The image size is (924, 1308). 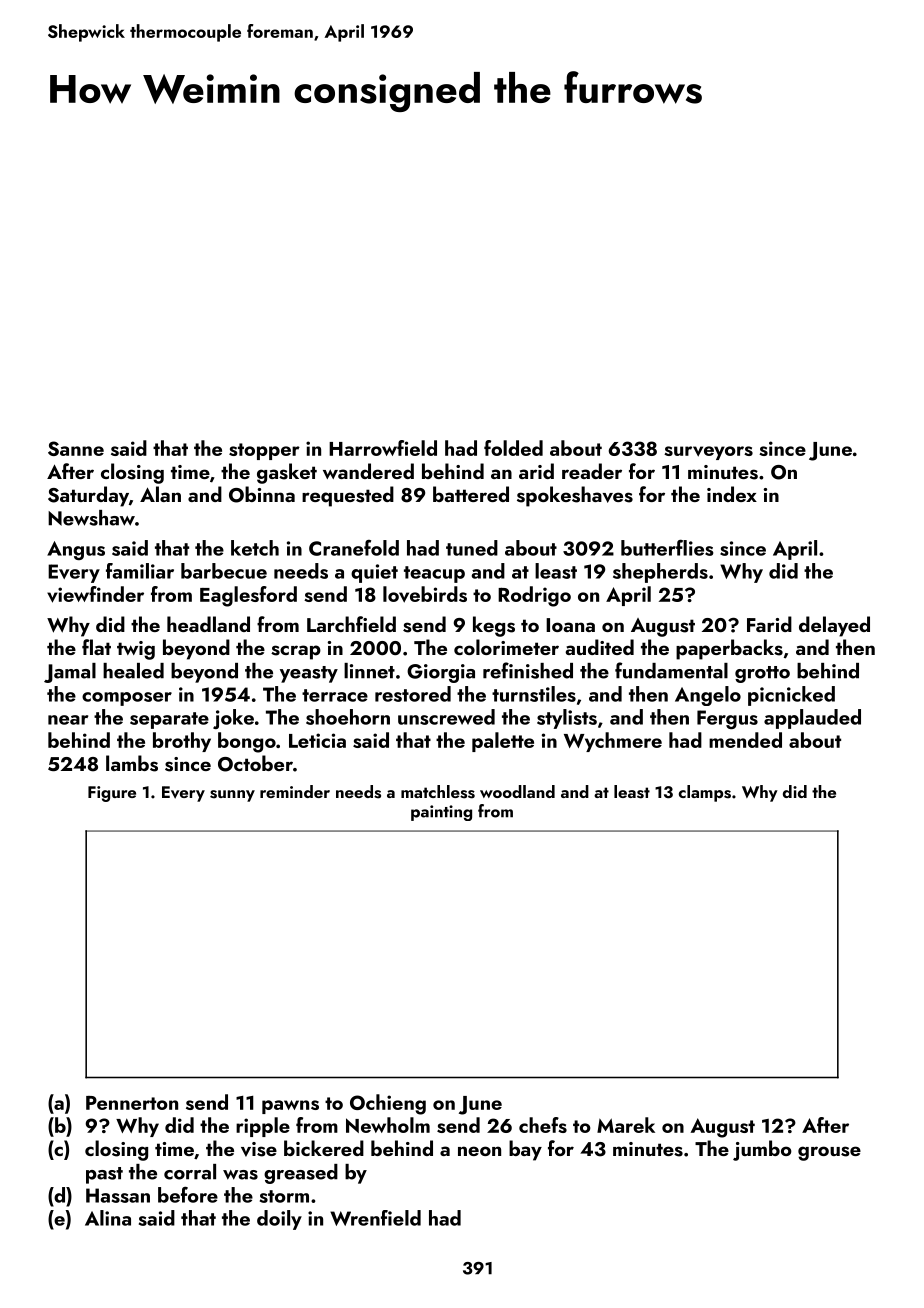 What do you see at coordinates (383, 448) in the screenshot?
I see `Harrowfield` at bounding box center [383, 448].
